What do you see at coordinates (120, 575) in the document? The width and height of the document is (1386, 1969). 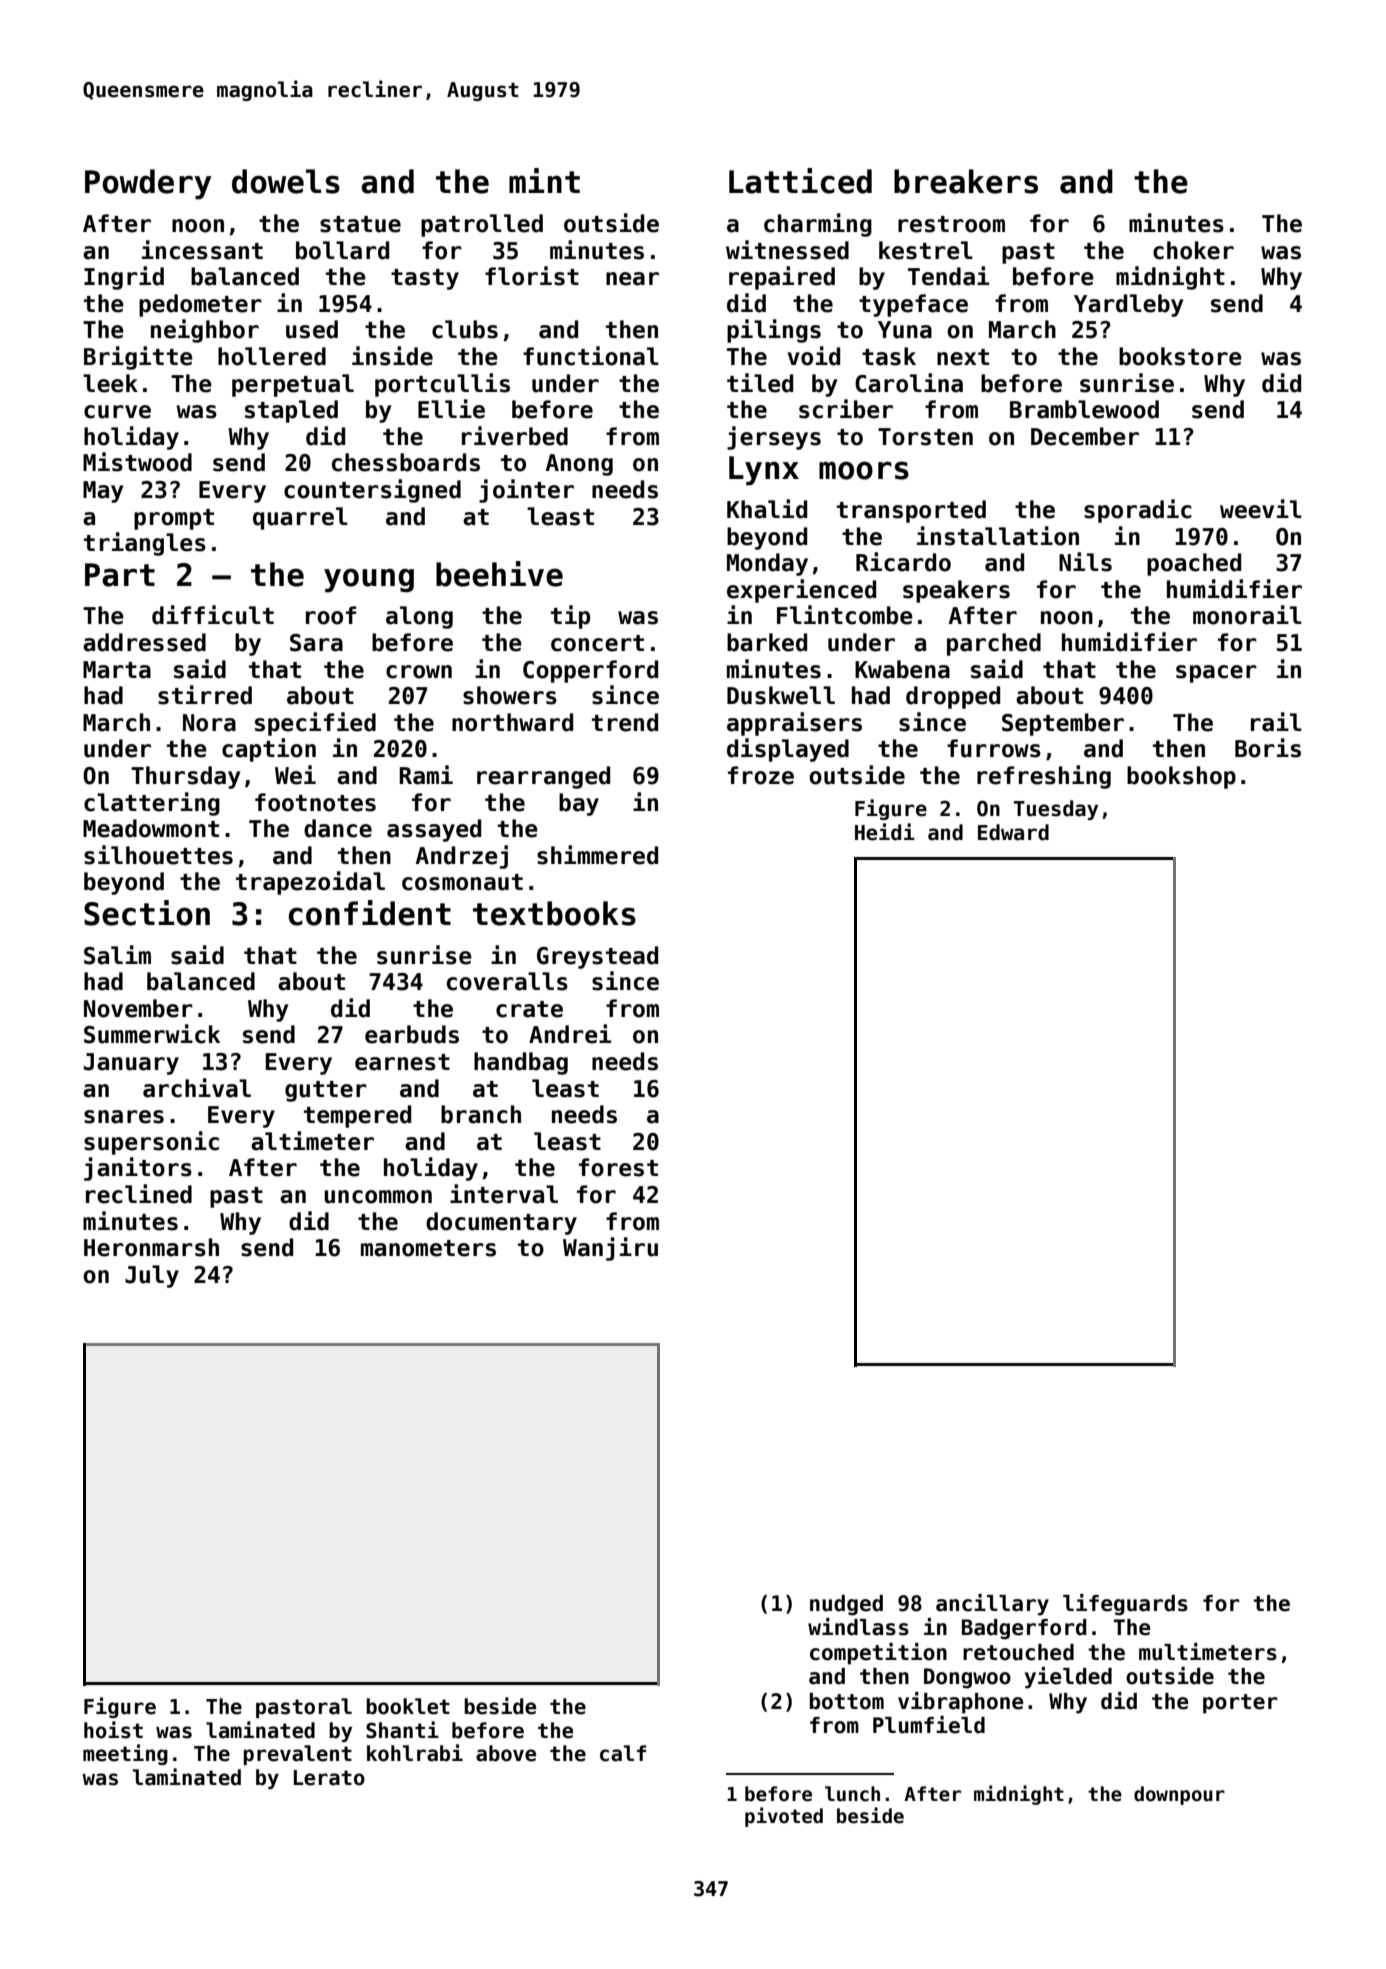 I see `Part` at bounding box center [120, 575].
